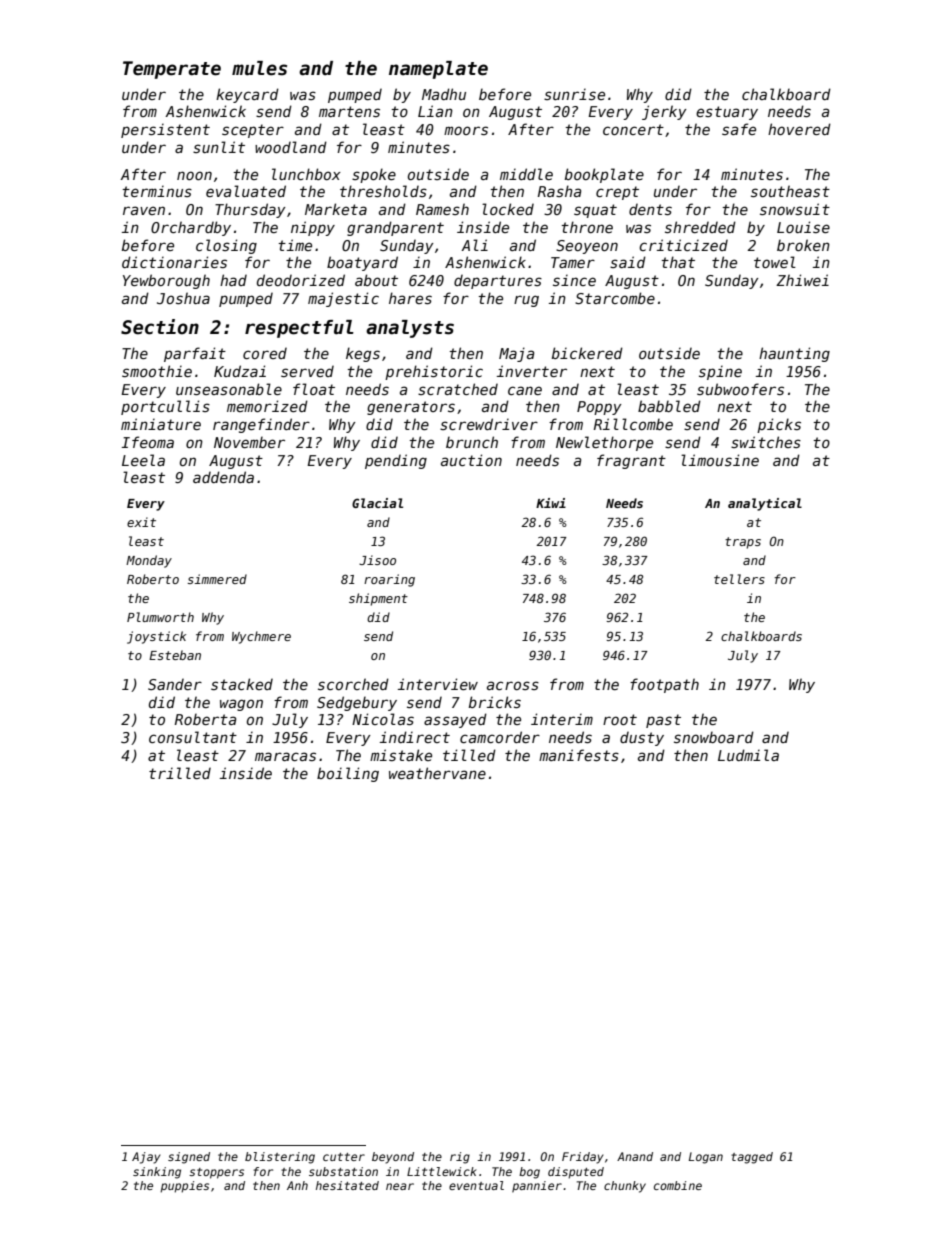  I want to click on cane, so click(525, 390).
